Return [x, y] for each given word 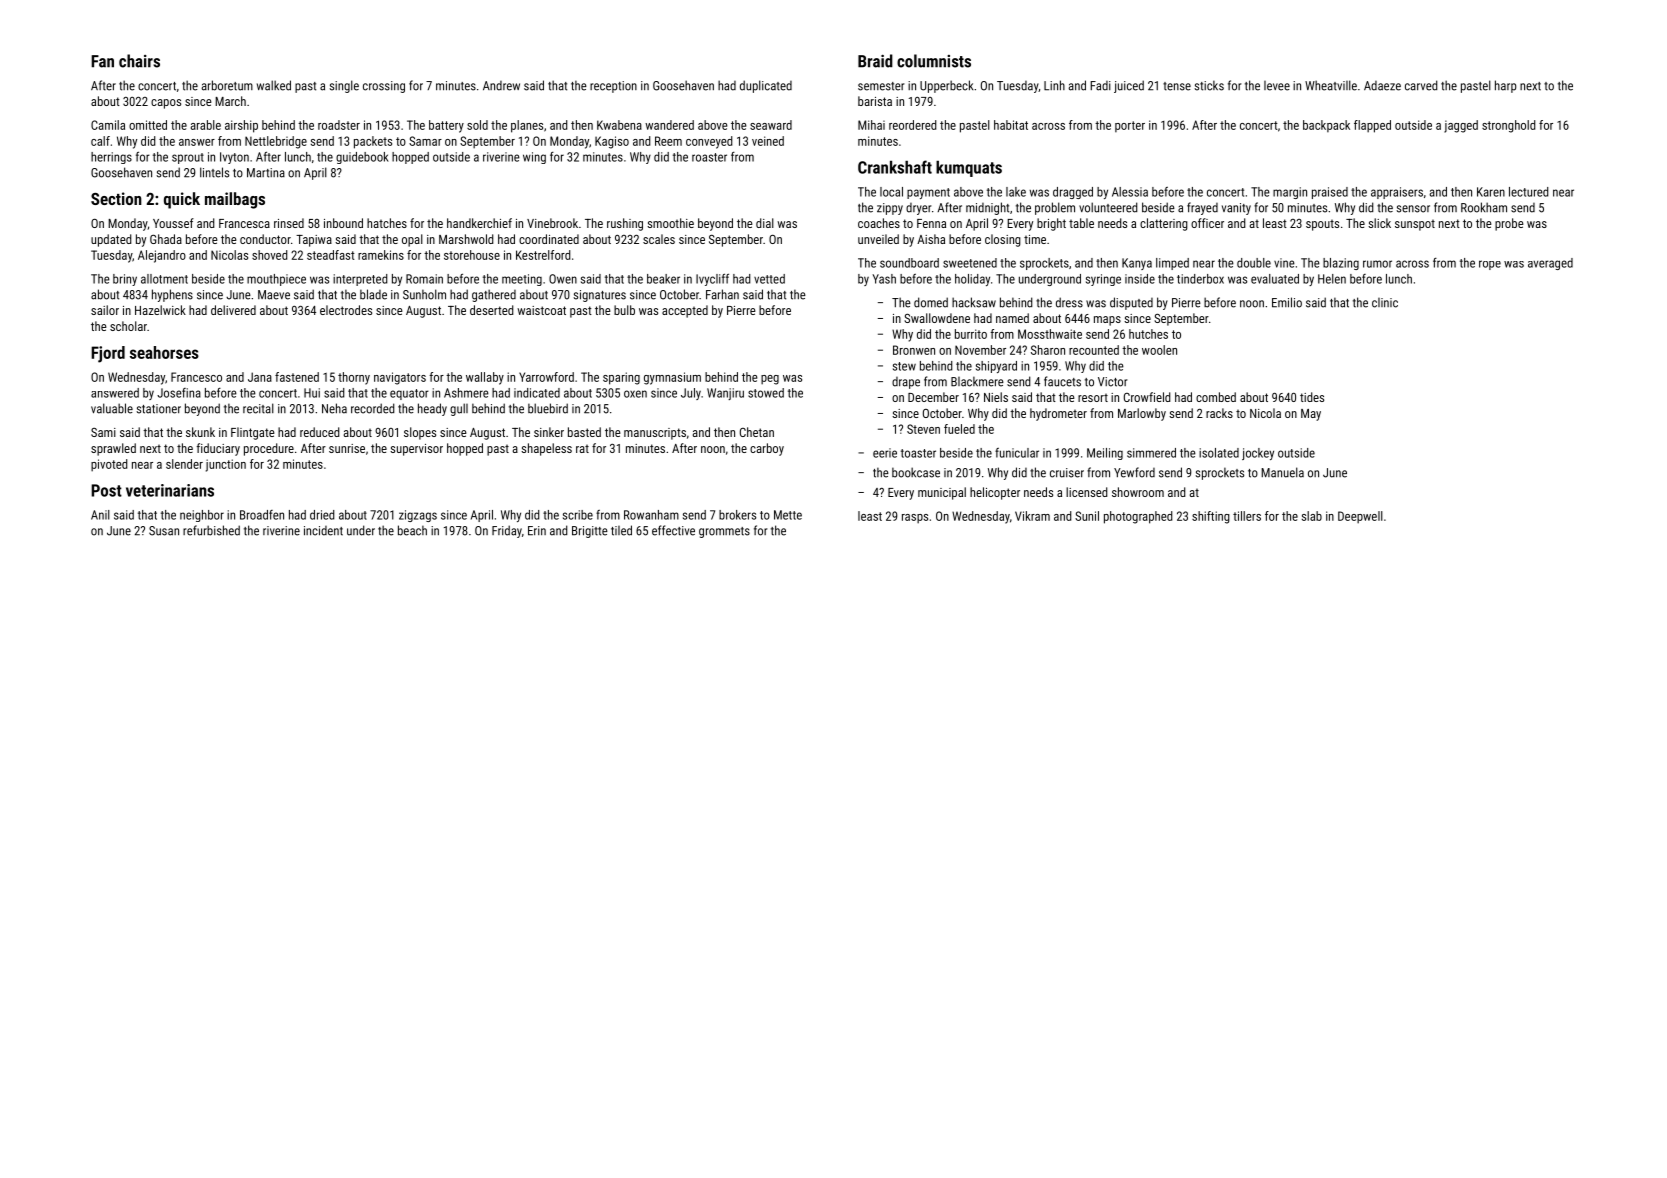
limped [1172, 264]
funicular [1017, 453]
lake [1016, 192]
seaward [771, 125]
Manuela [1282, 472]
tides [1312, 397]
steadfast [331, 255]
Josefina [179, 393]
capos [166, 104]
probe [1509, 224]
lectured [1529, 192]
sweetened [970, 263]
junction [226, 465]
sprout [188, 158]
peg [770, 380]
